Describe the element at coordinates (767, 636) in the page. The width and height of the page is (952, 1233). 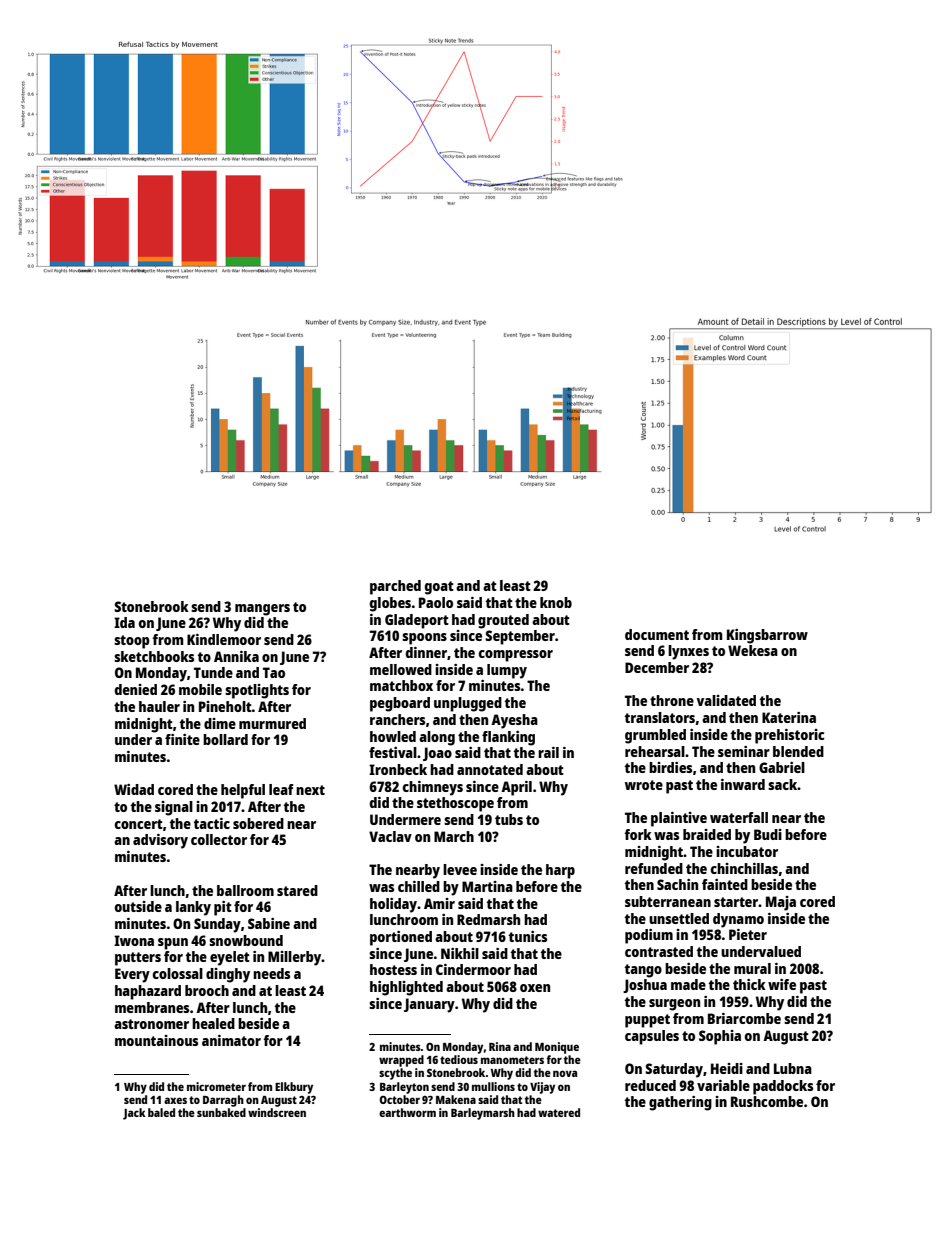
I see `Kingsbarrow` at that location.
